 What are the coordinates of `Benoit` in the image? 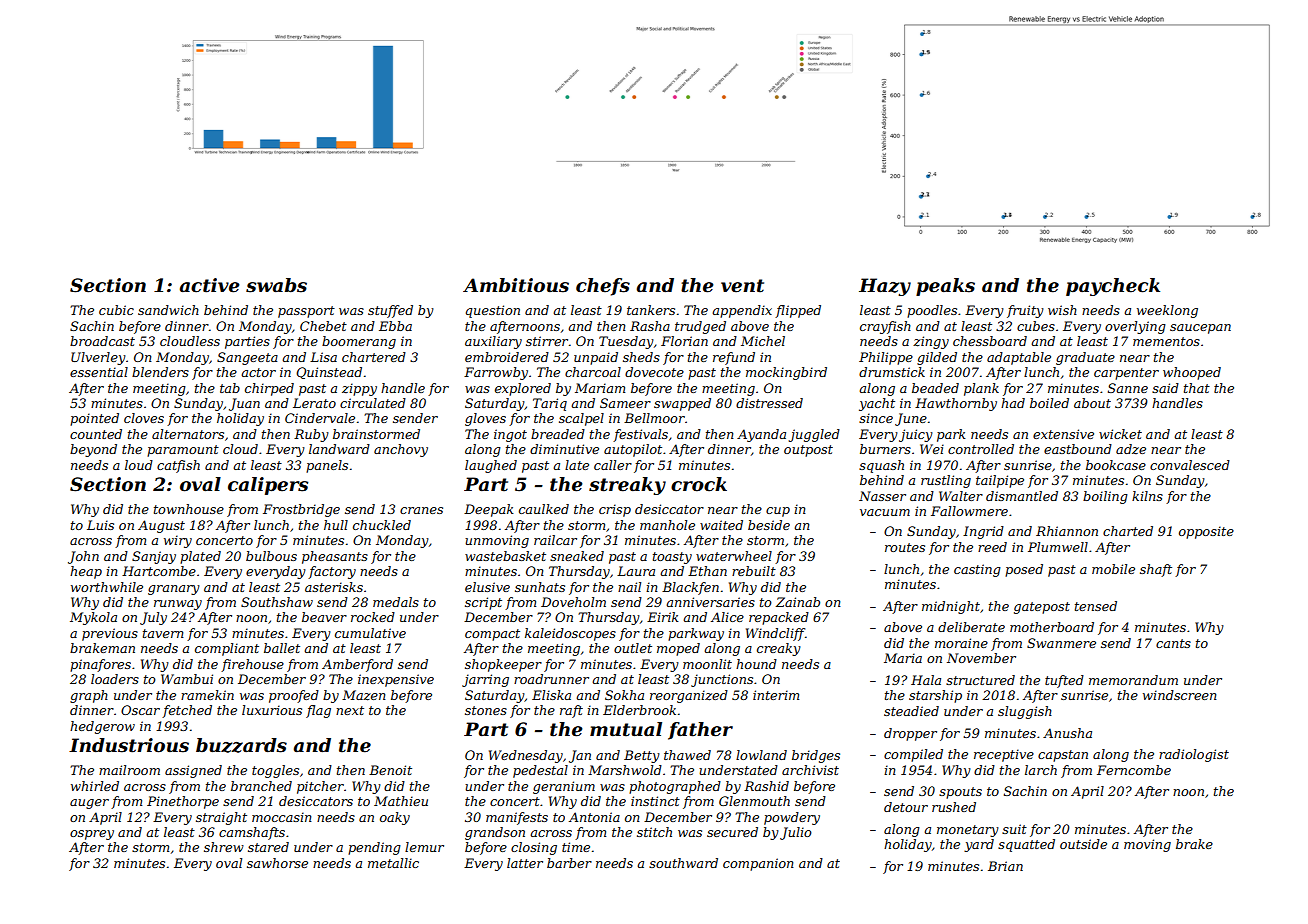 It's located at (390, 770).
